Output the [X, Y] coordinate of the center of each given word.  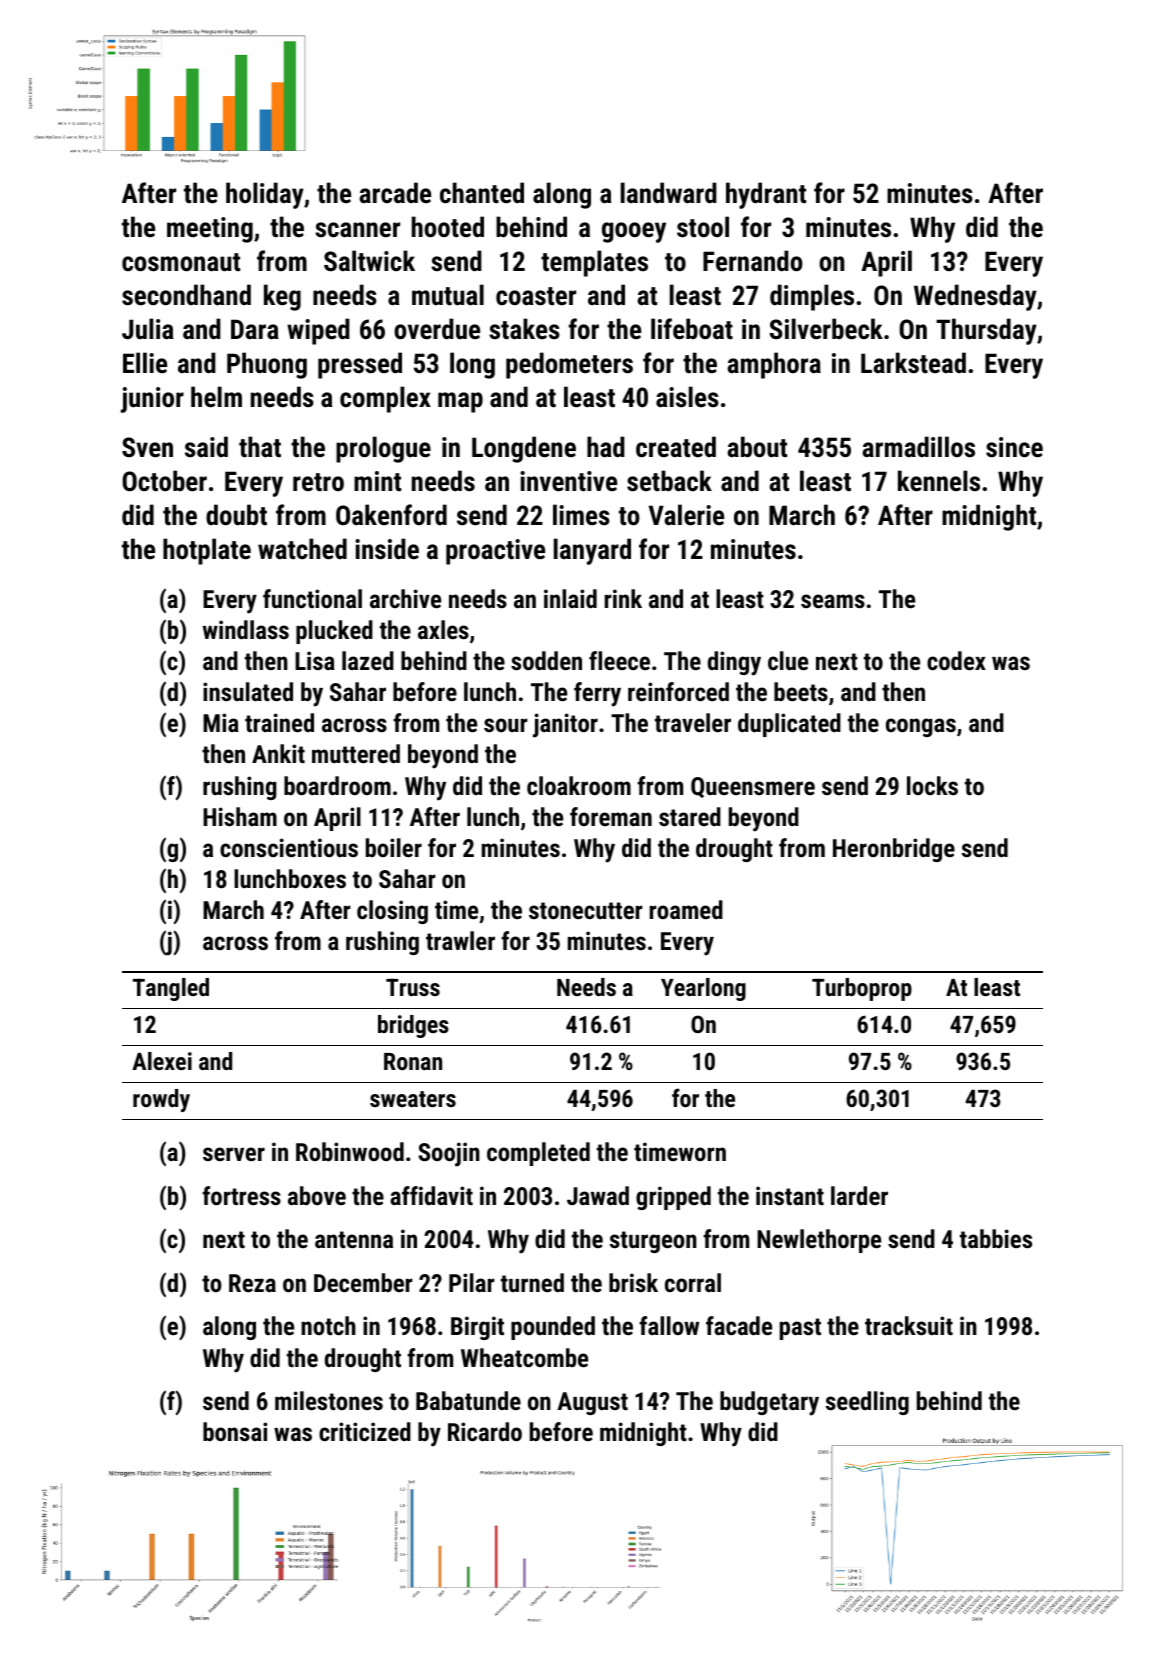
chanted [482, 193]
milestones [329, 1400]
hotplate [207, 551]
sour [506, 725]
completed [538, 1154]
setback [669, 481]
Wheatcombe [524, 1357]
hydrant [766, 195]
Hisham [240, 816]
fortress [241, 1195]
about [757, 447]
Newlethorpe [819, 1241]
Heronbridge [894, 850]
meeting [210, 230]
